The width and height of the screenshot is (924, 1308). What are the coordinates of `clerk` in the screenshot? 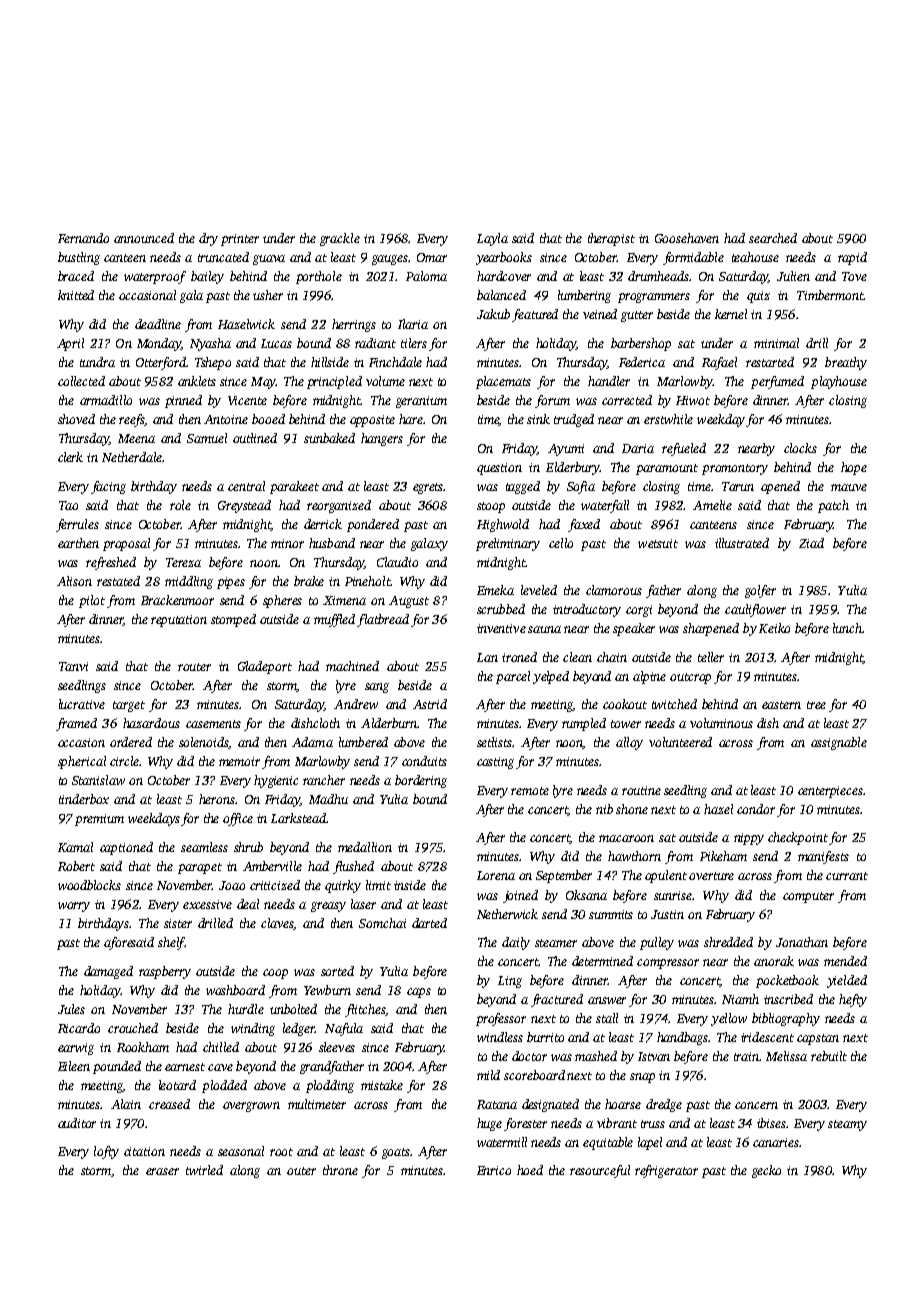 It's located at (70, 457).
